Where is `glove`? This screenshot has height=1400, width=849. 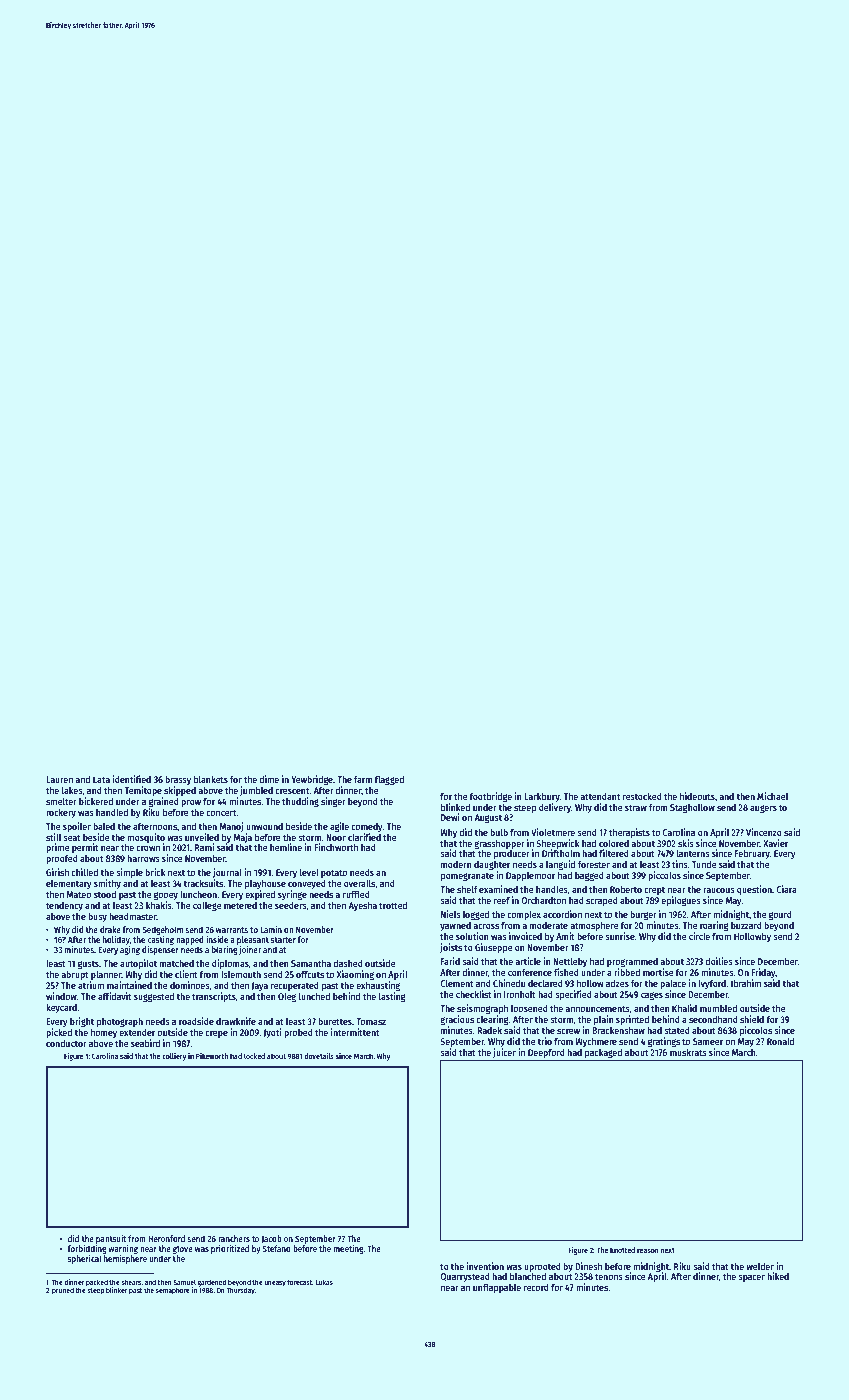 glove is located at coordinates (183, 1249).
